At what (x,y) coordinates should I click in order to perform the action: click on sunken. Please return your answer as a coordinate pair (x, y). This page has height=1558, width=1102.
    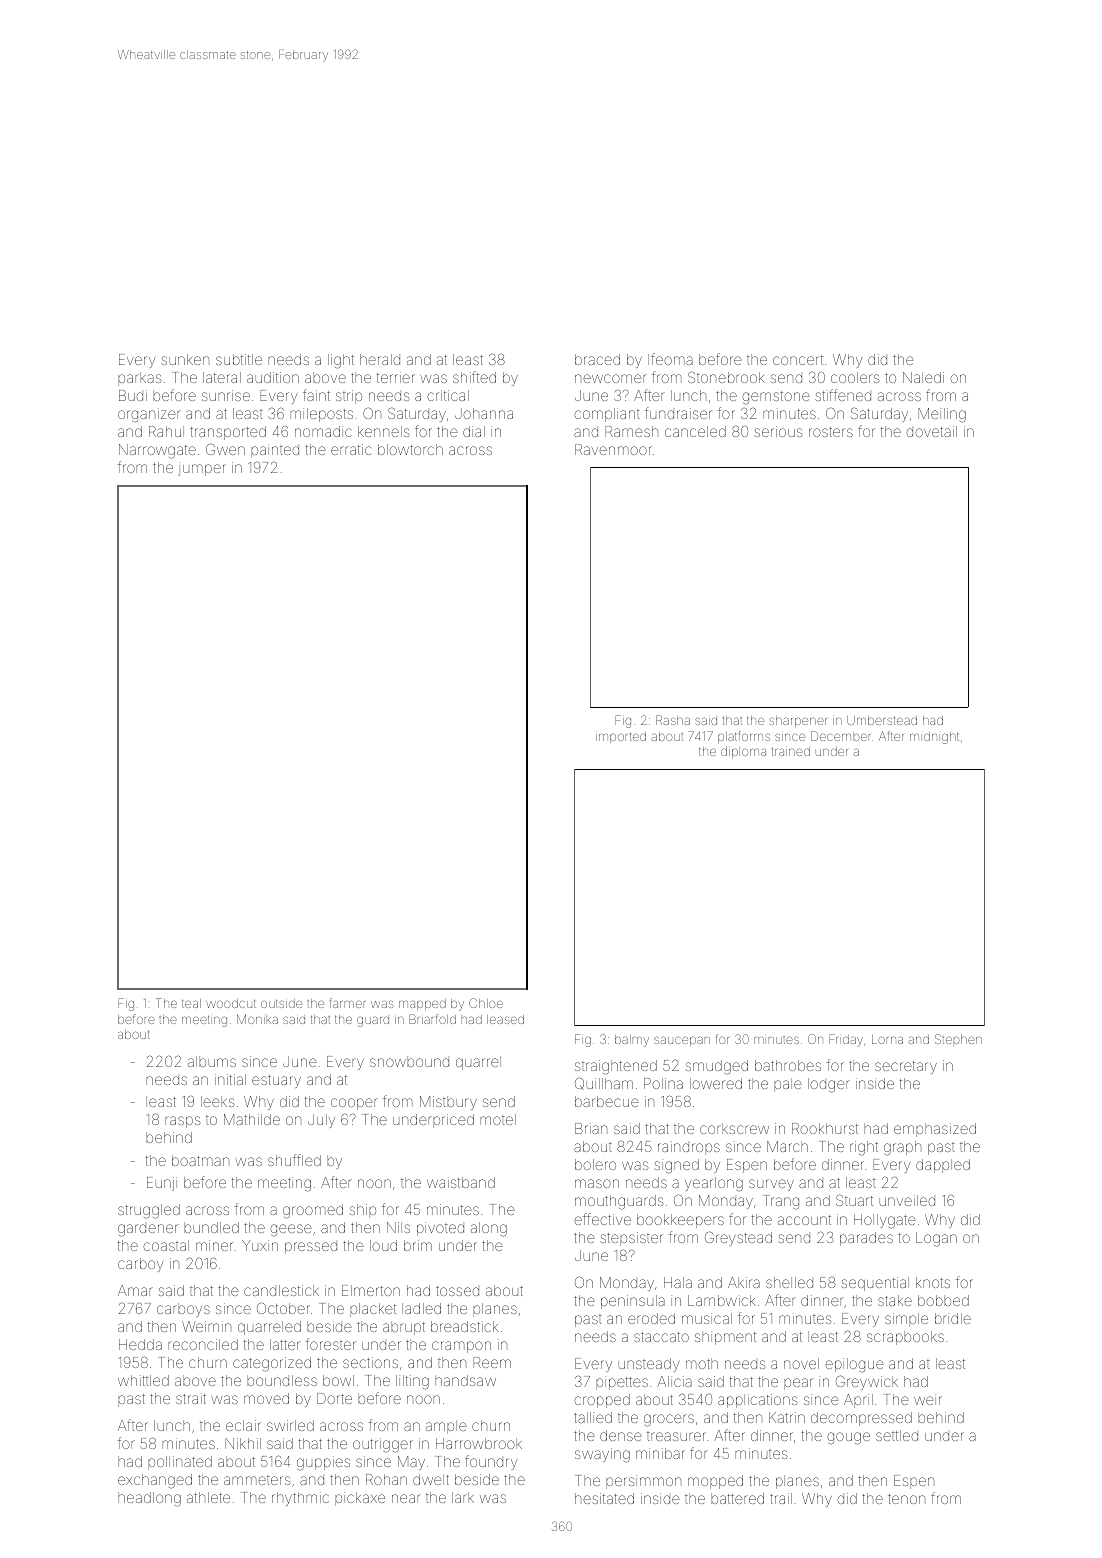
    Looking at the image, I should click on (185, 359).
